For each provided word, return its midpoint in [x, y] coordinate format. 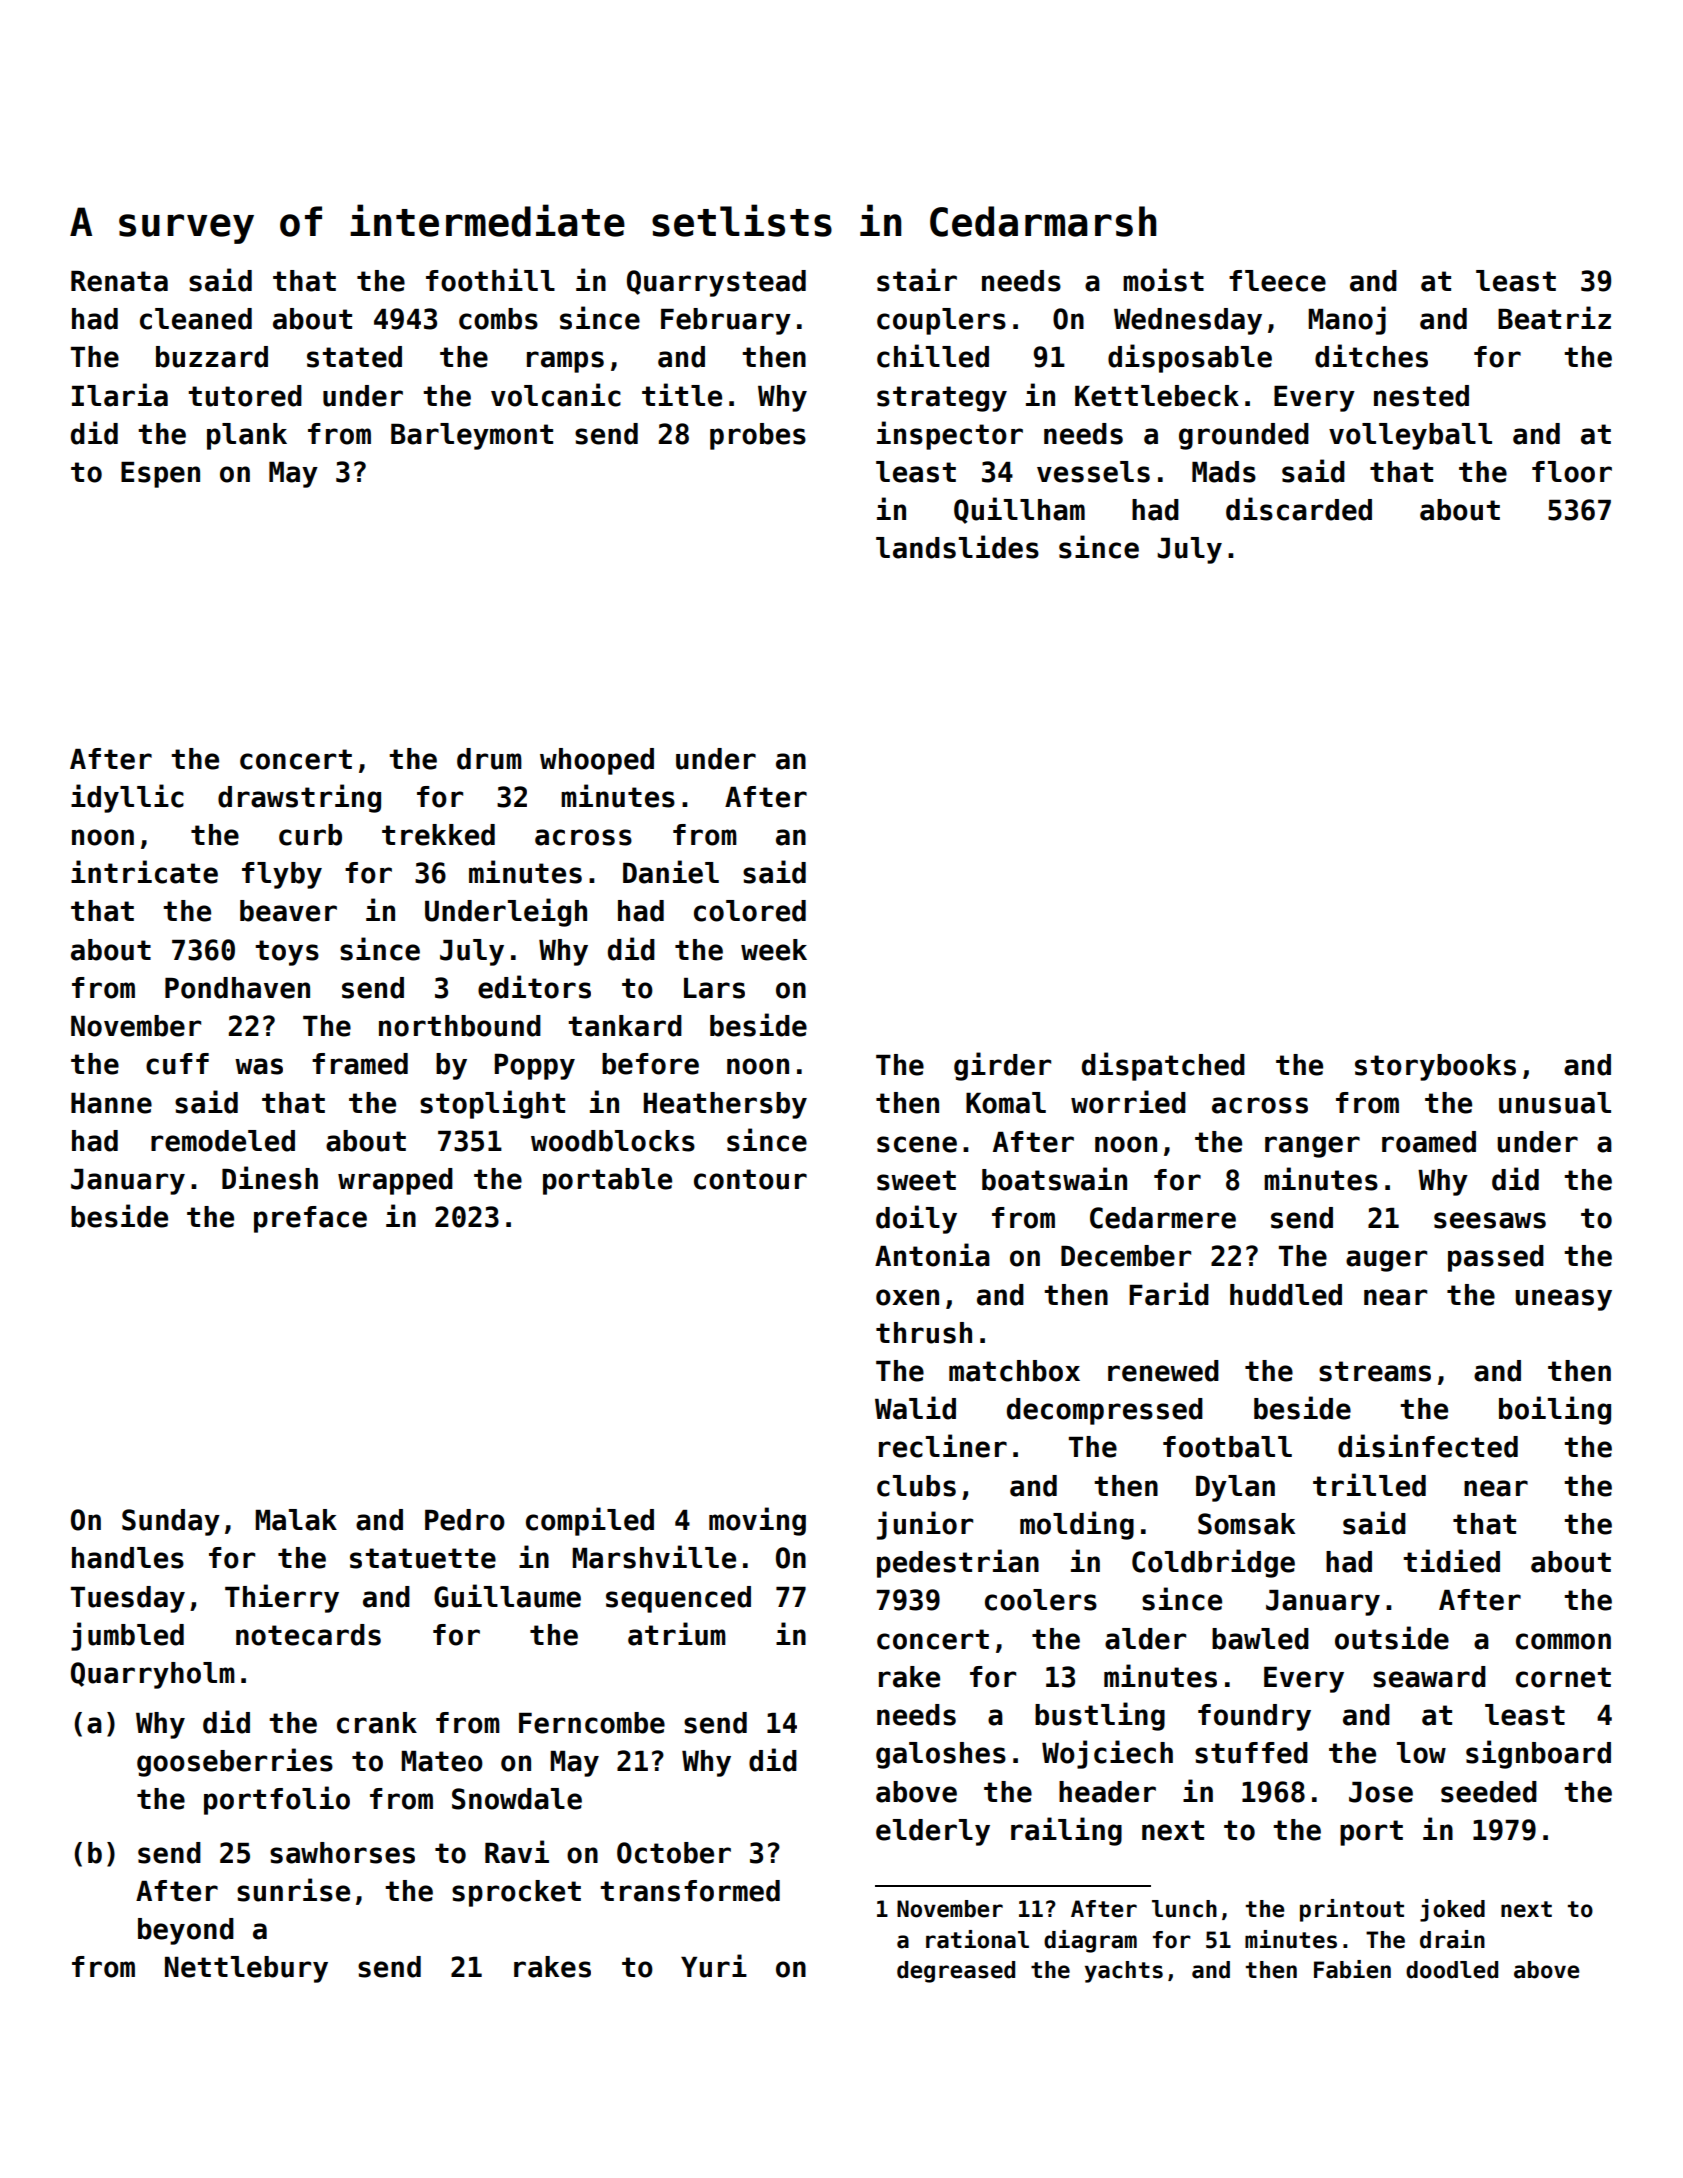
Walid [915, 1408]
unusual [1555, 1103]
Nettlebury [246, 1969]
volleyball [1410, 436]
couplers [941, 321]
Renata [119, 281]
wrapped [395, 1181]
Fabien [1352, 1969]
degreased [956, 1972]
